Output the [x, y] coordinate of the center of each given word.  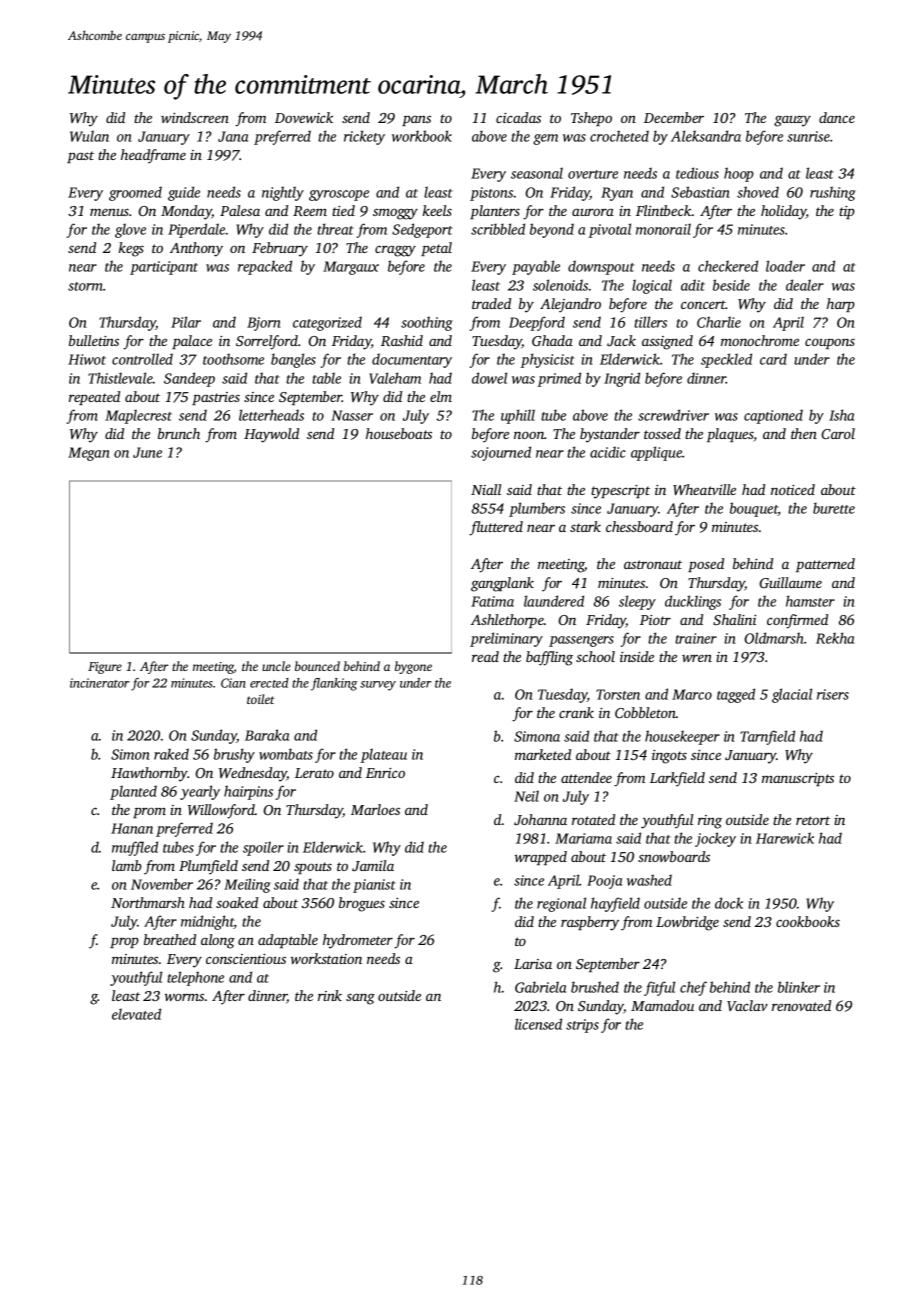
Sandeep [189, 379]
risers [833, 694]
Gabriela [540, 987]
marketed [543, 754]
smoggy [395, 214]
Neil [526, 796]
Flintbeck [664, 210]
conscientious [246, 959]
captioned [773, 416]
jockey [715, 839]
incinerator [99, 683]
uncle [276, 666]
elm [441, 396]
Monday [186, 212]
